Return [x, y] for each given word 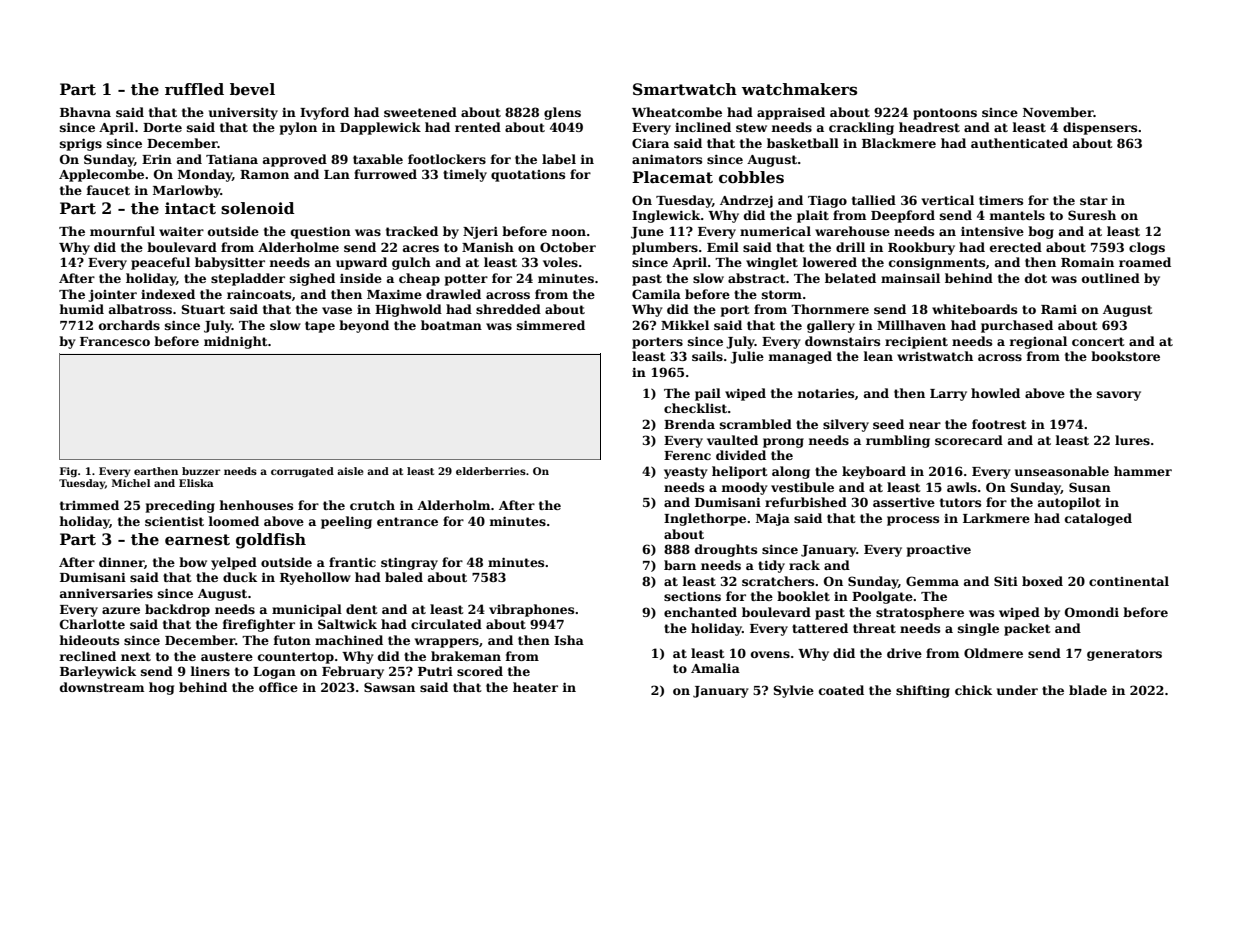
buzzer [201, 471]
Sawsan [389, 687]
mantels [1017, 215]
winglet [772, 263]
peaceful [160, 263]
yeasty [686, 473]
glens [562, 113]
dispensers [1100, 128]
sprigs [81, 144]
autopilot [1069, 503]
